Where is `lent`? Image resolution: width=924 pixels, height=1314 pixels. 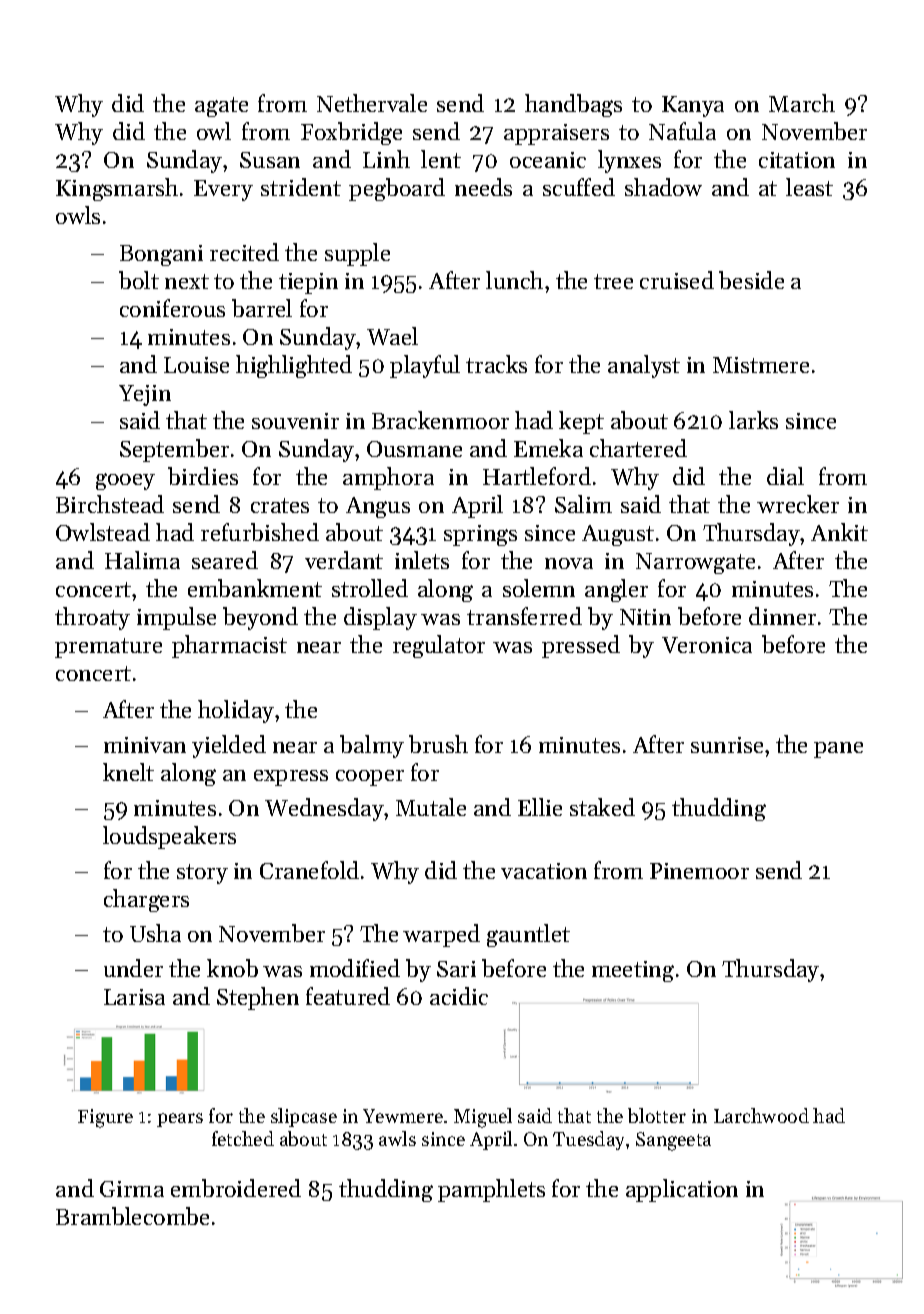 lent is located at coordinates (441, 159).
